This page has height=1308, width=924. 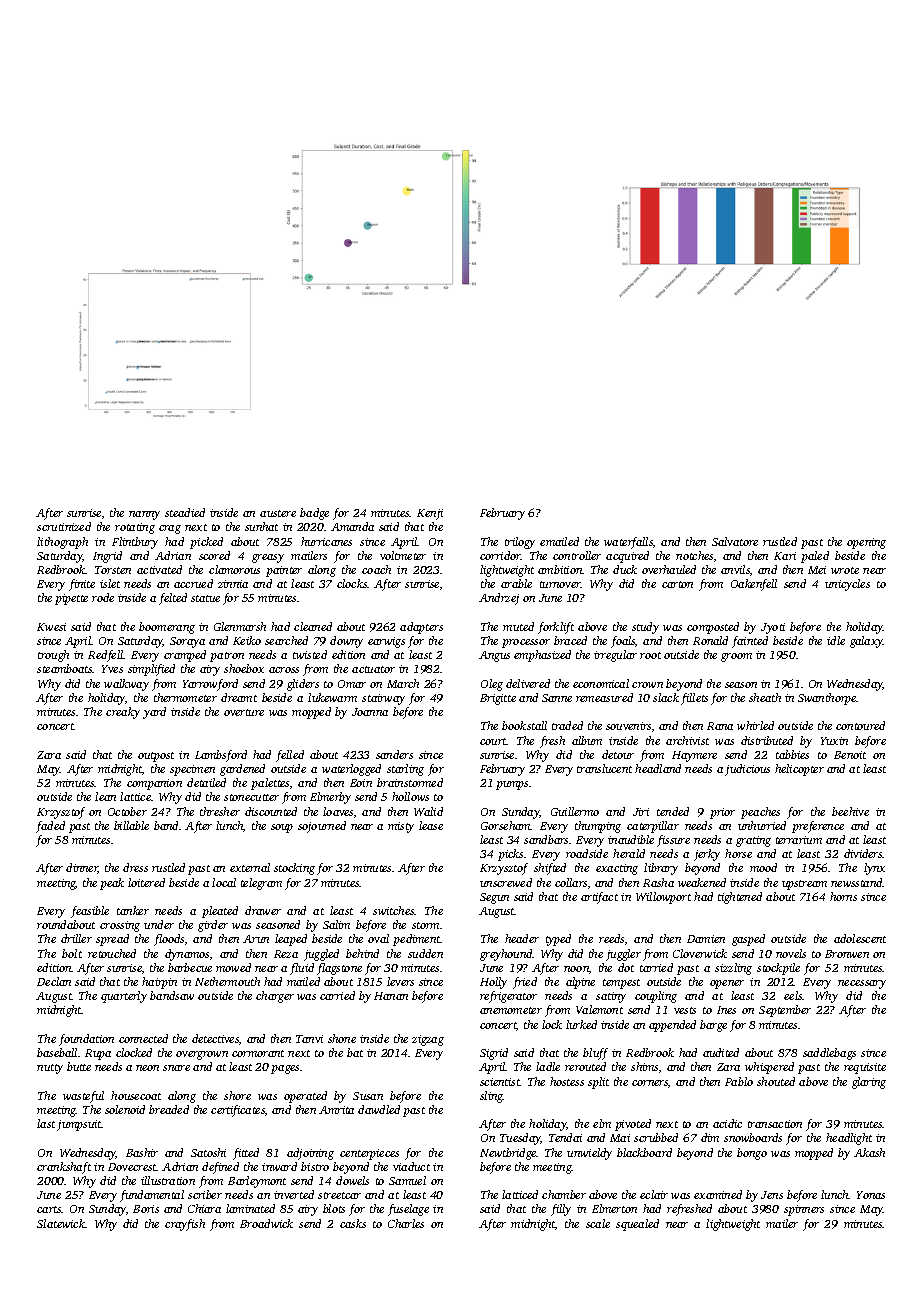 I want to click on traded, so click(x=567, y=725).
